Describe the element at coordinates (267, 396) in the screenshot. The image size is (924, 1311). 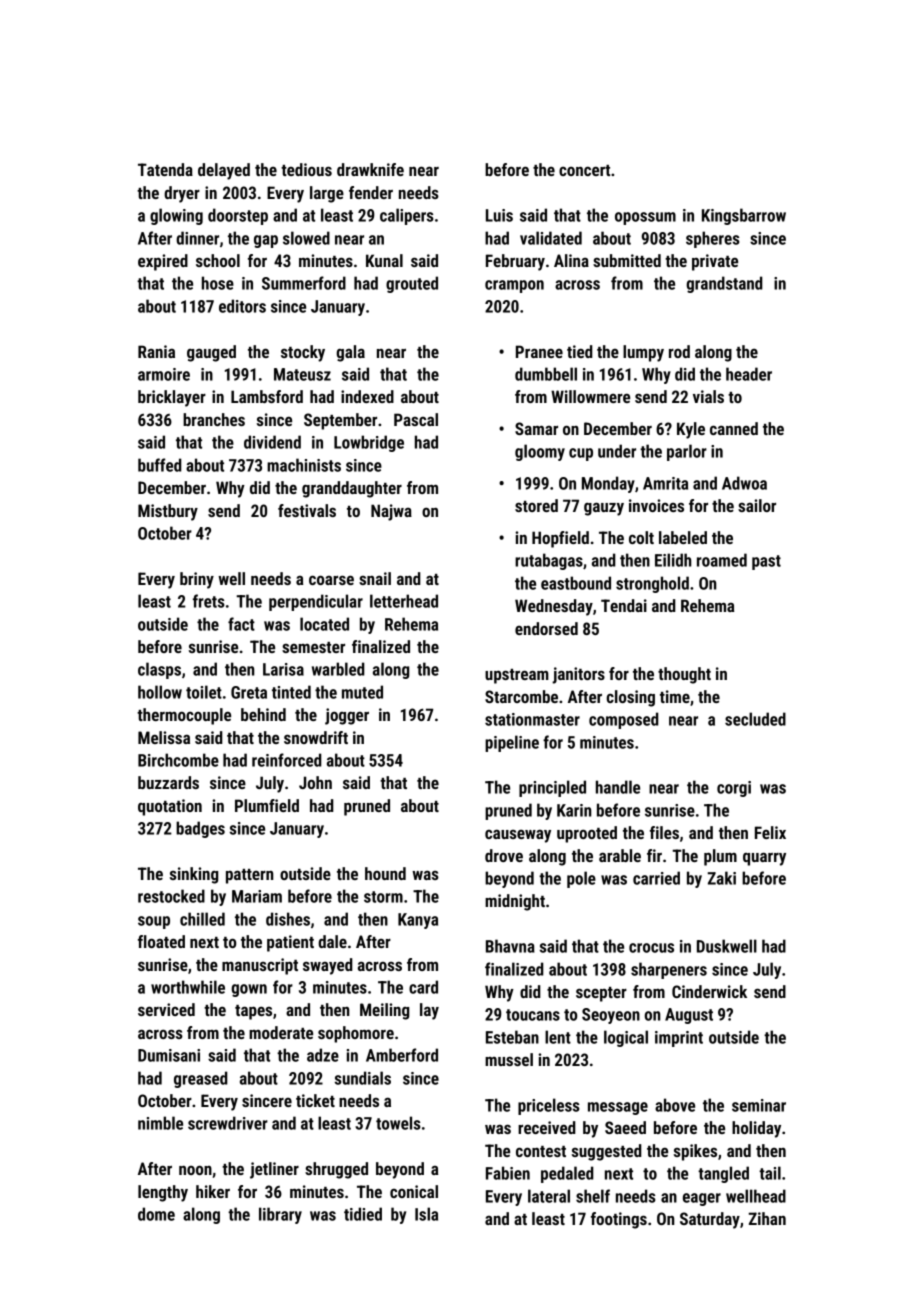
I see `Lambsford` at that location.
